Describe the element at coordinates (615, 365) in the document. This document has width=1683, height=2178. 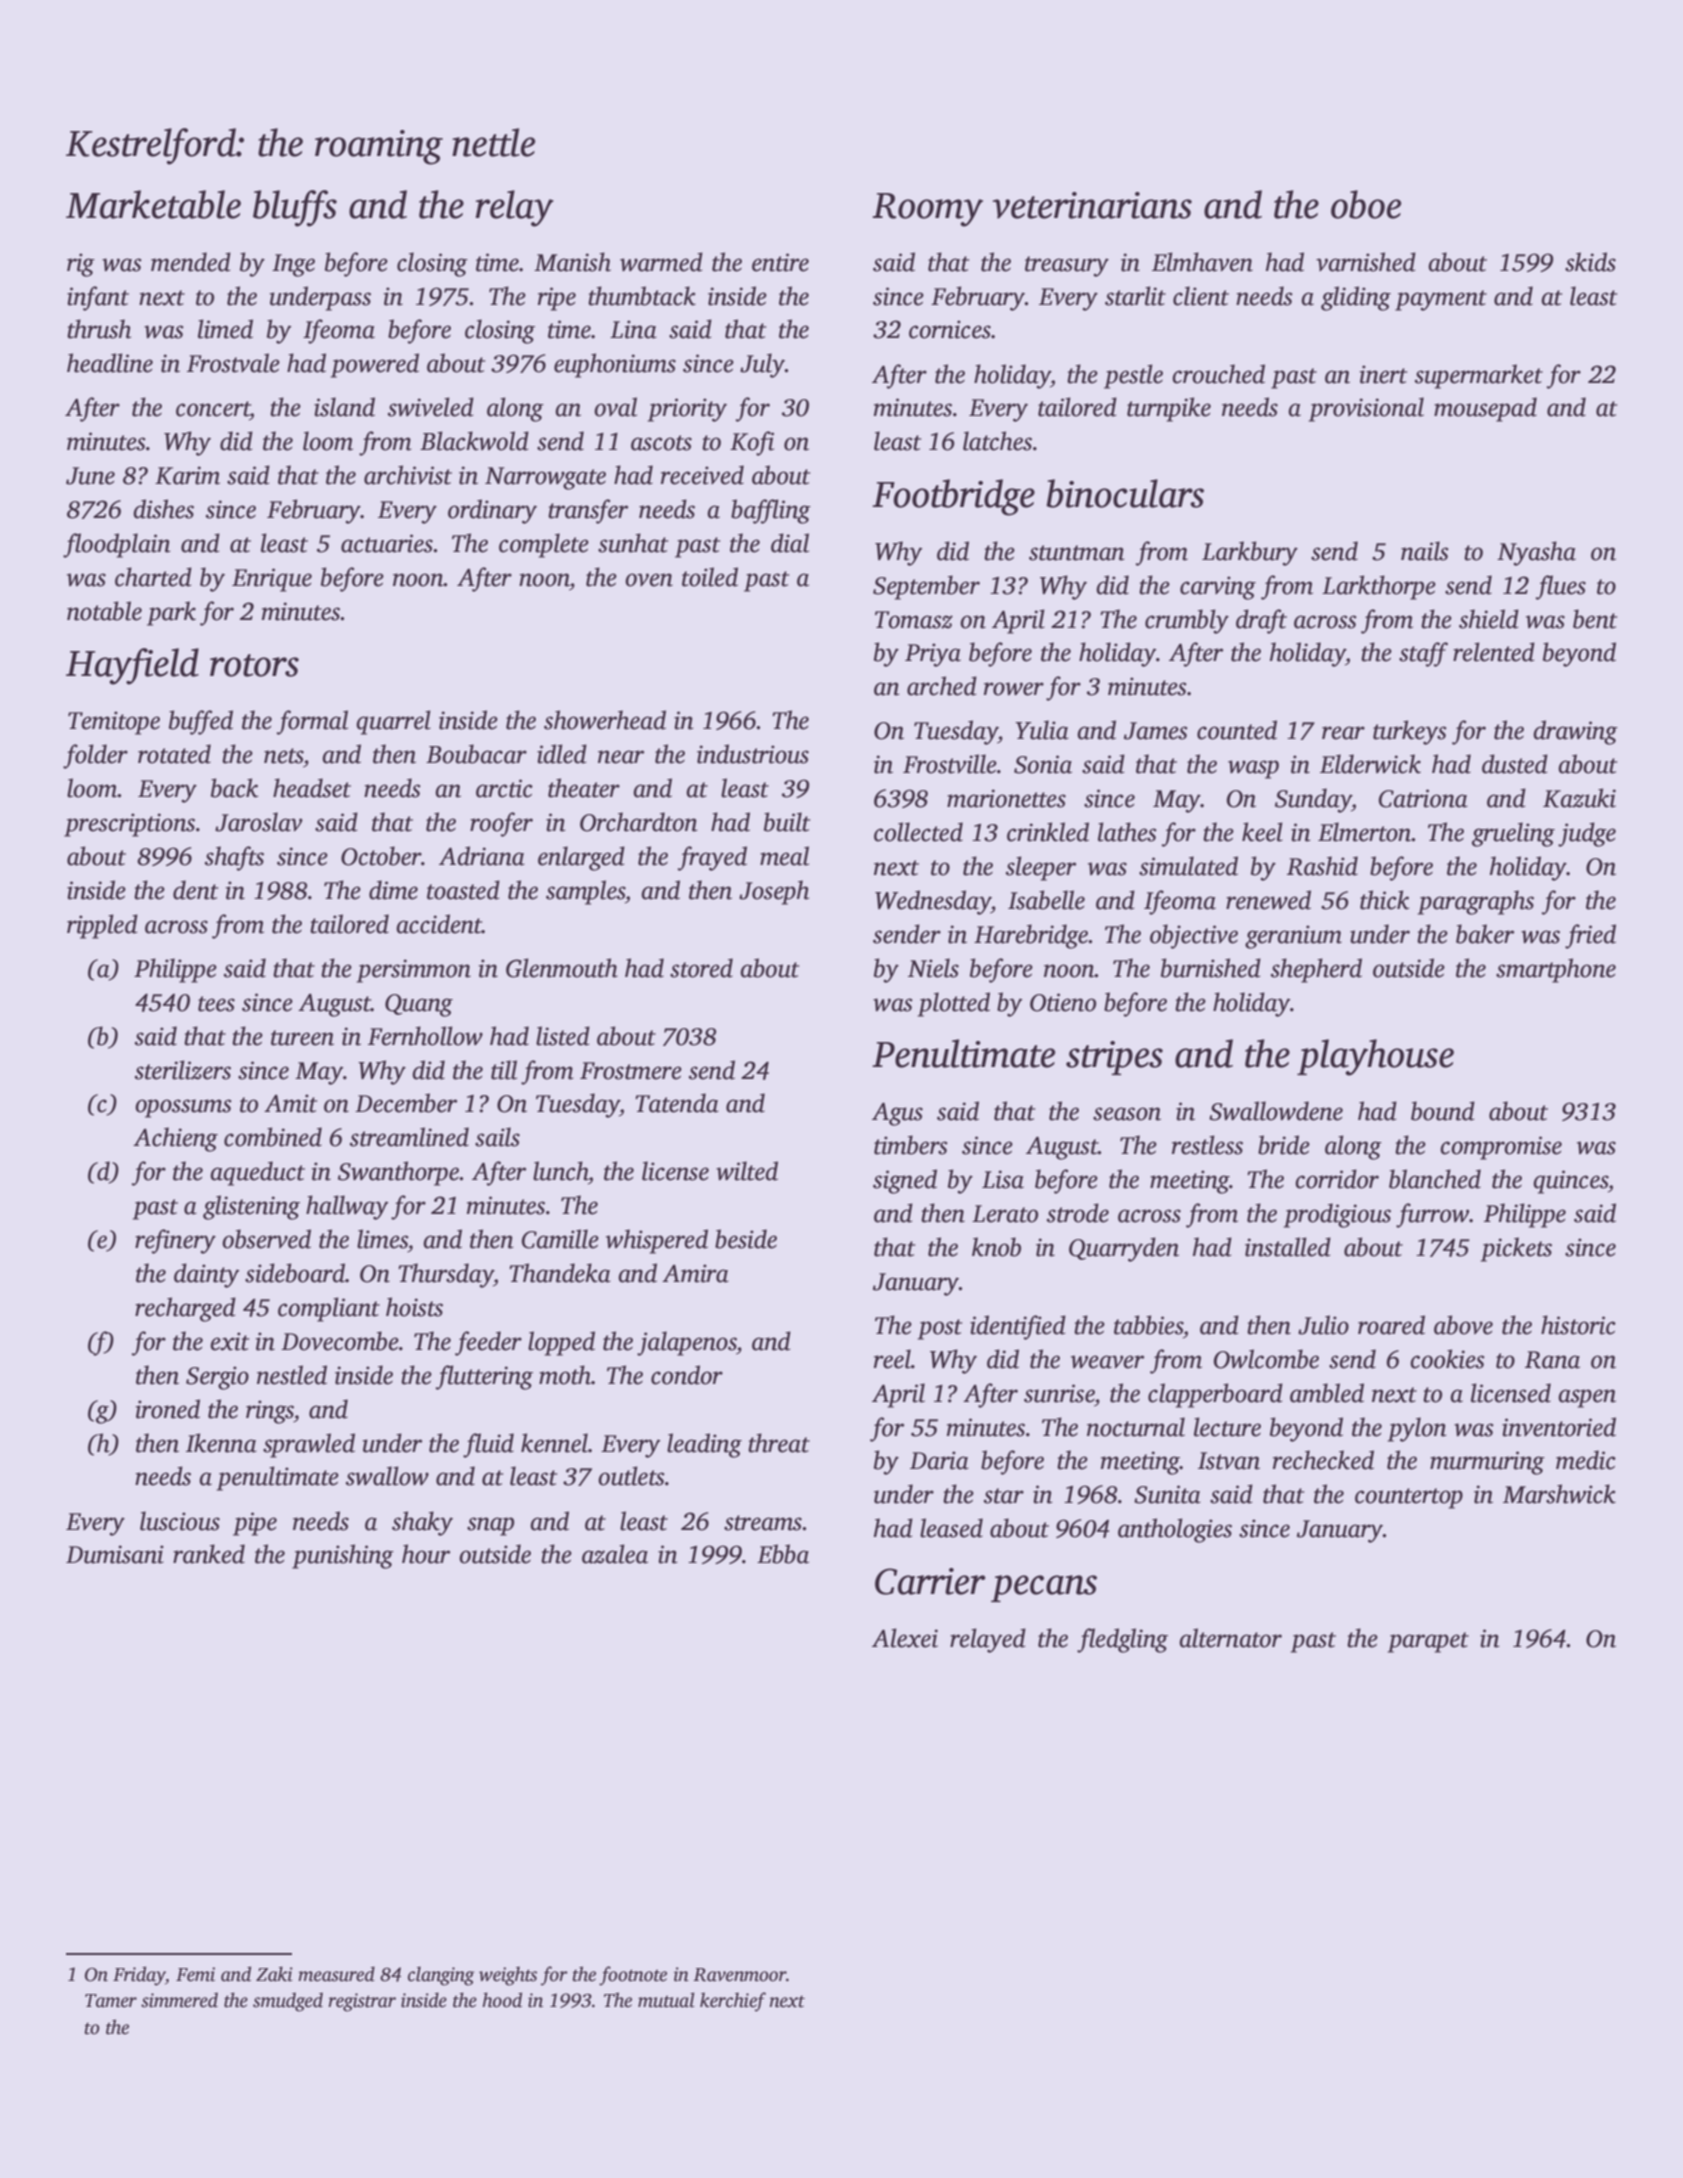
I see `euphoniums` at that location.
